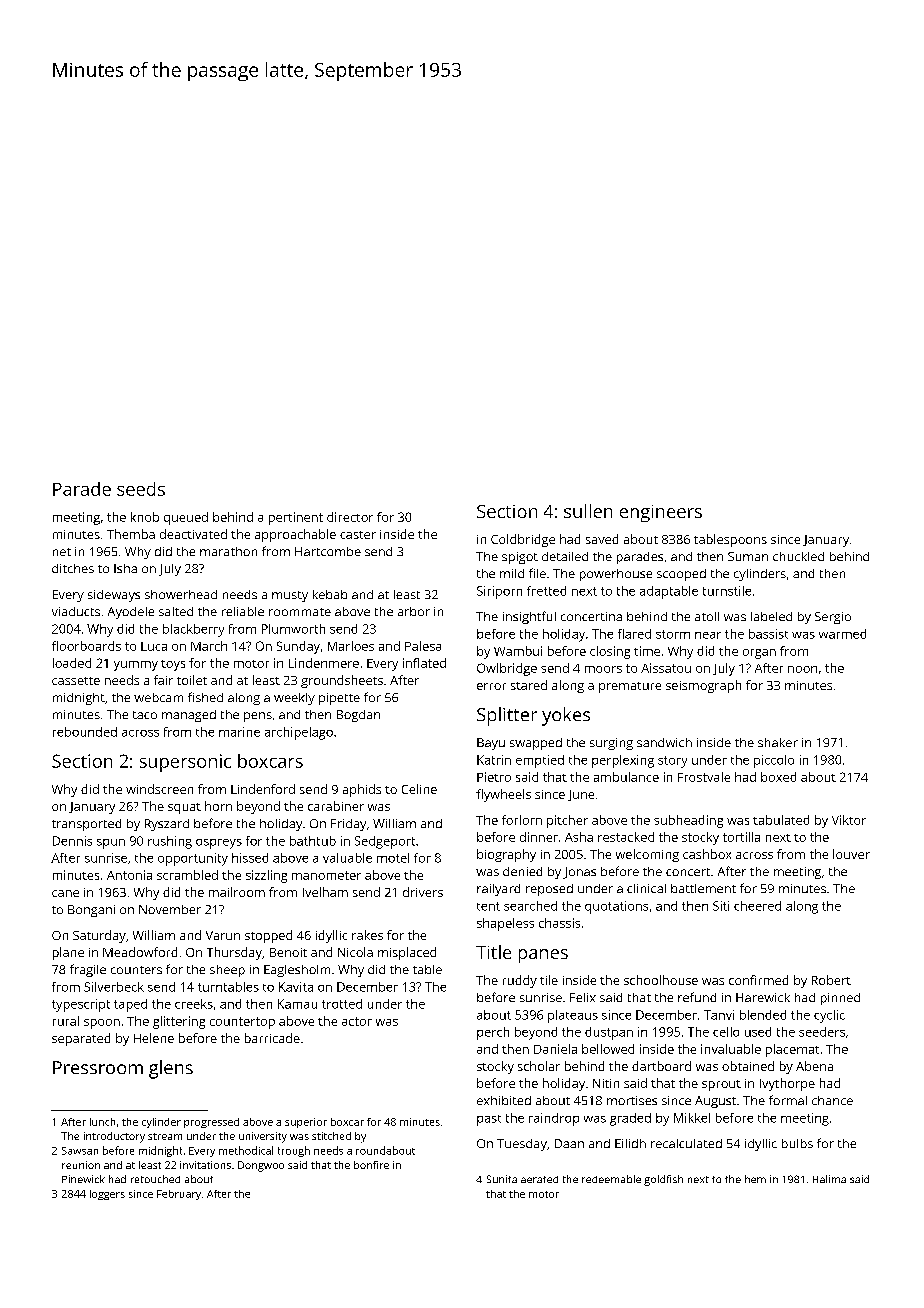  Describe the element at coordinates (634, 634) in the screenshot. I see `flared` at that location.
